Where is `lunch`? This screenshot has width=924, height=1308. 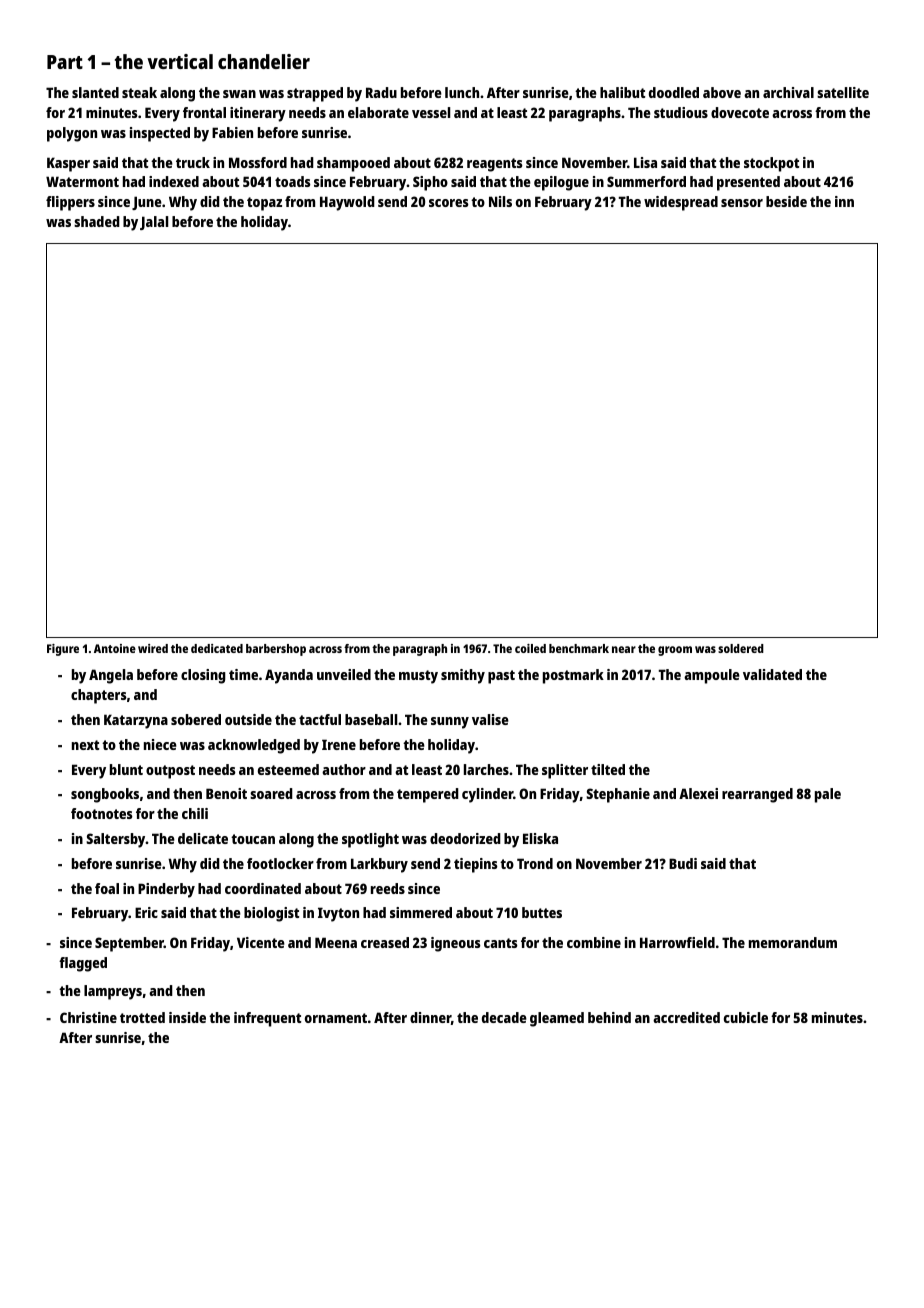
lunch is located at coordinates (462, 92).
